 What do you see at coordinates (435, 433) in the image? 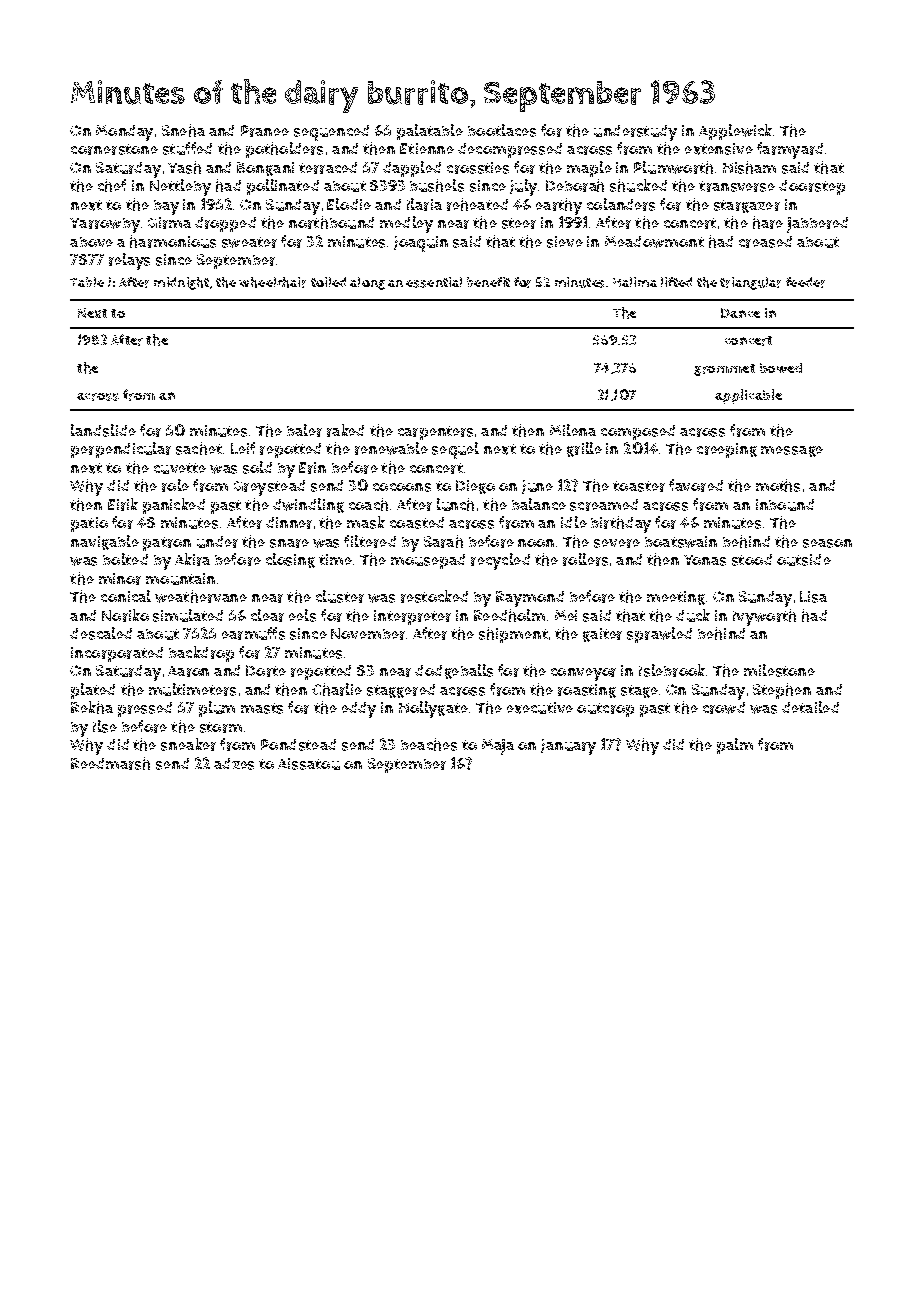
I see `carpenters` at bounding box center [435, 433].
